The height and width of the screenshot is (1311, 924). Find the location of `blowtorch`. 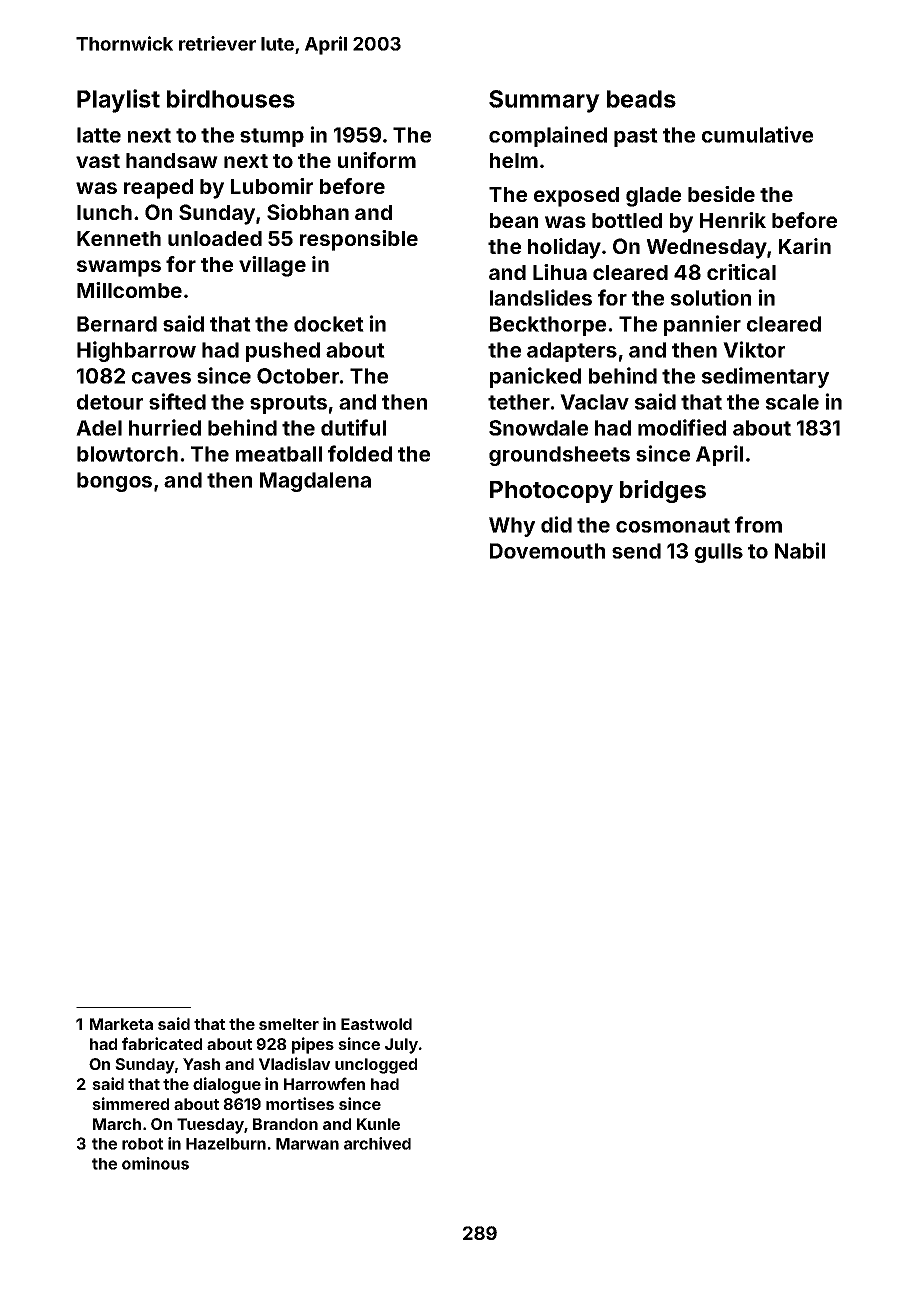

blowtorch is located at coordinates (127, 454).
